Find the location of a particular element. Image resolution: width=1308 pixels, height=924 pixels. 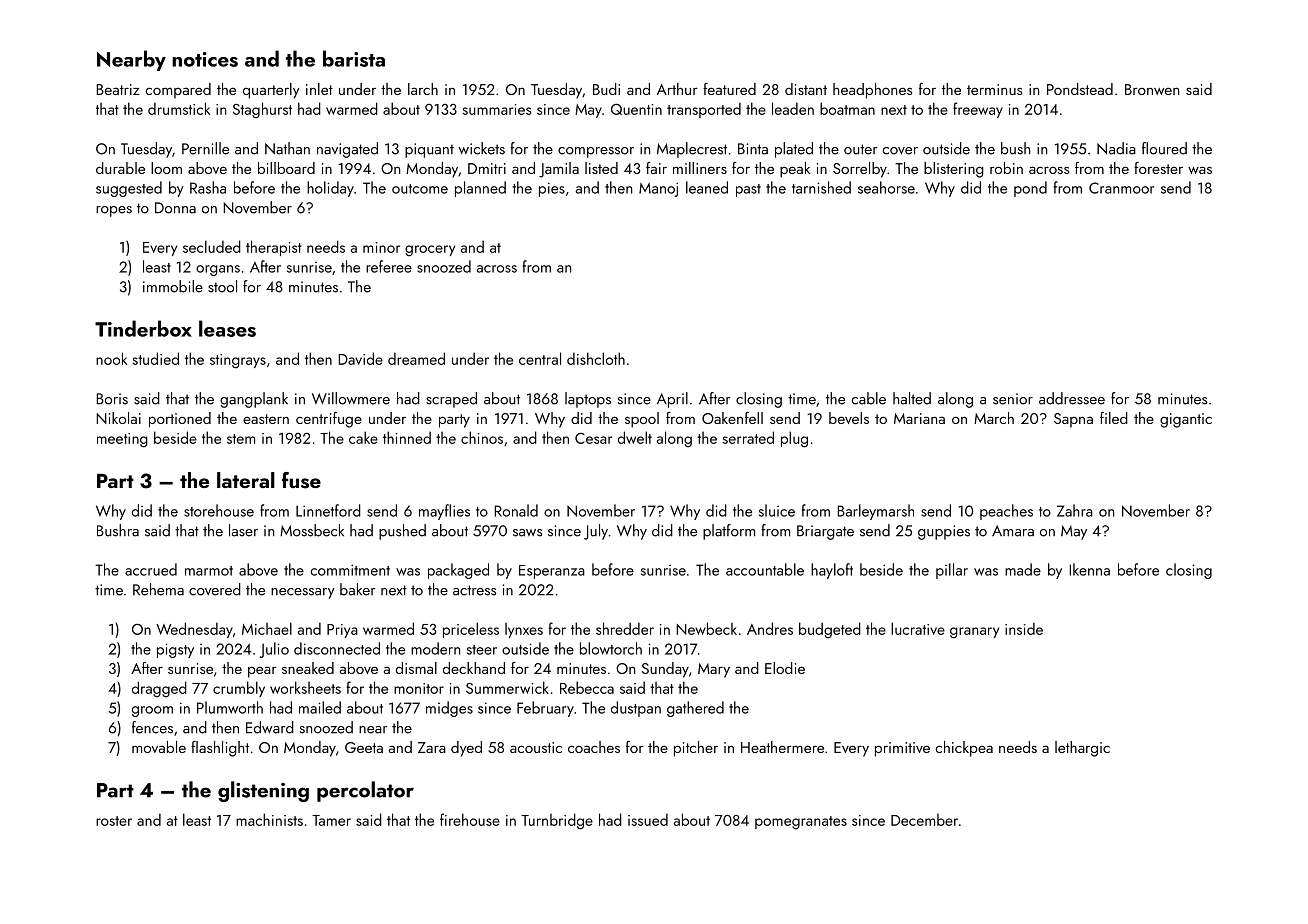

granary is located at coordinates (974, 633).
